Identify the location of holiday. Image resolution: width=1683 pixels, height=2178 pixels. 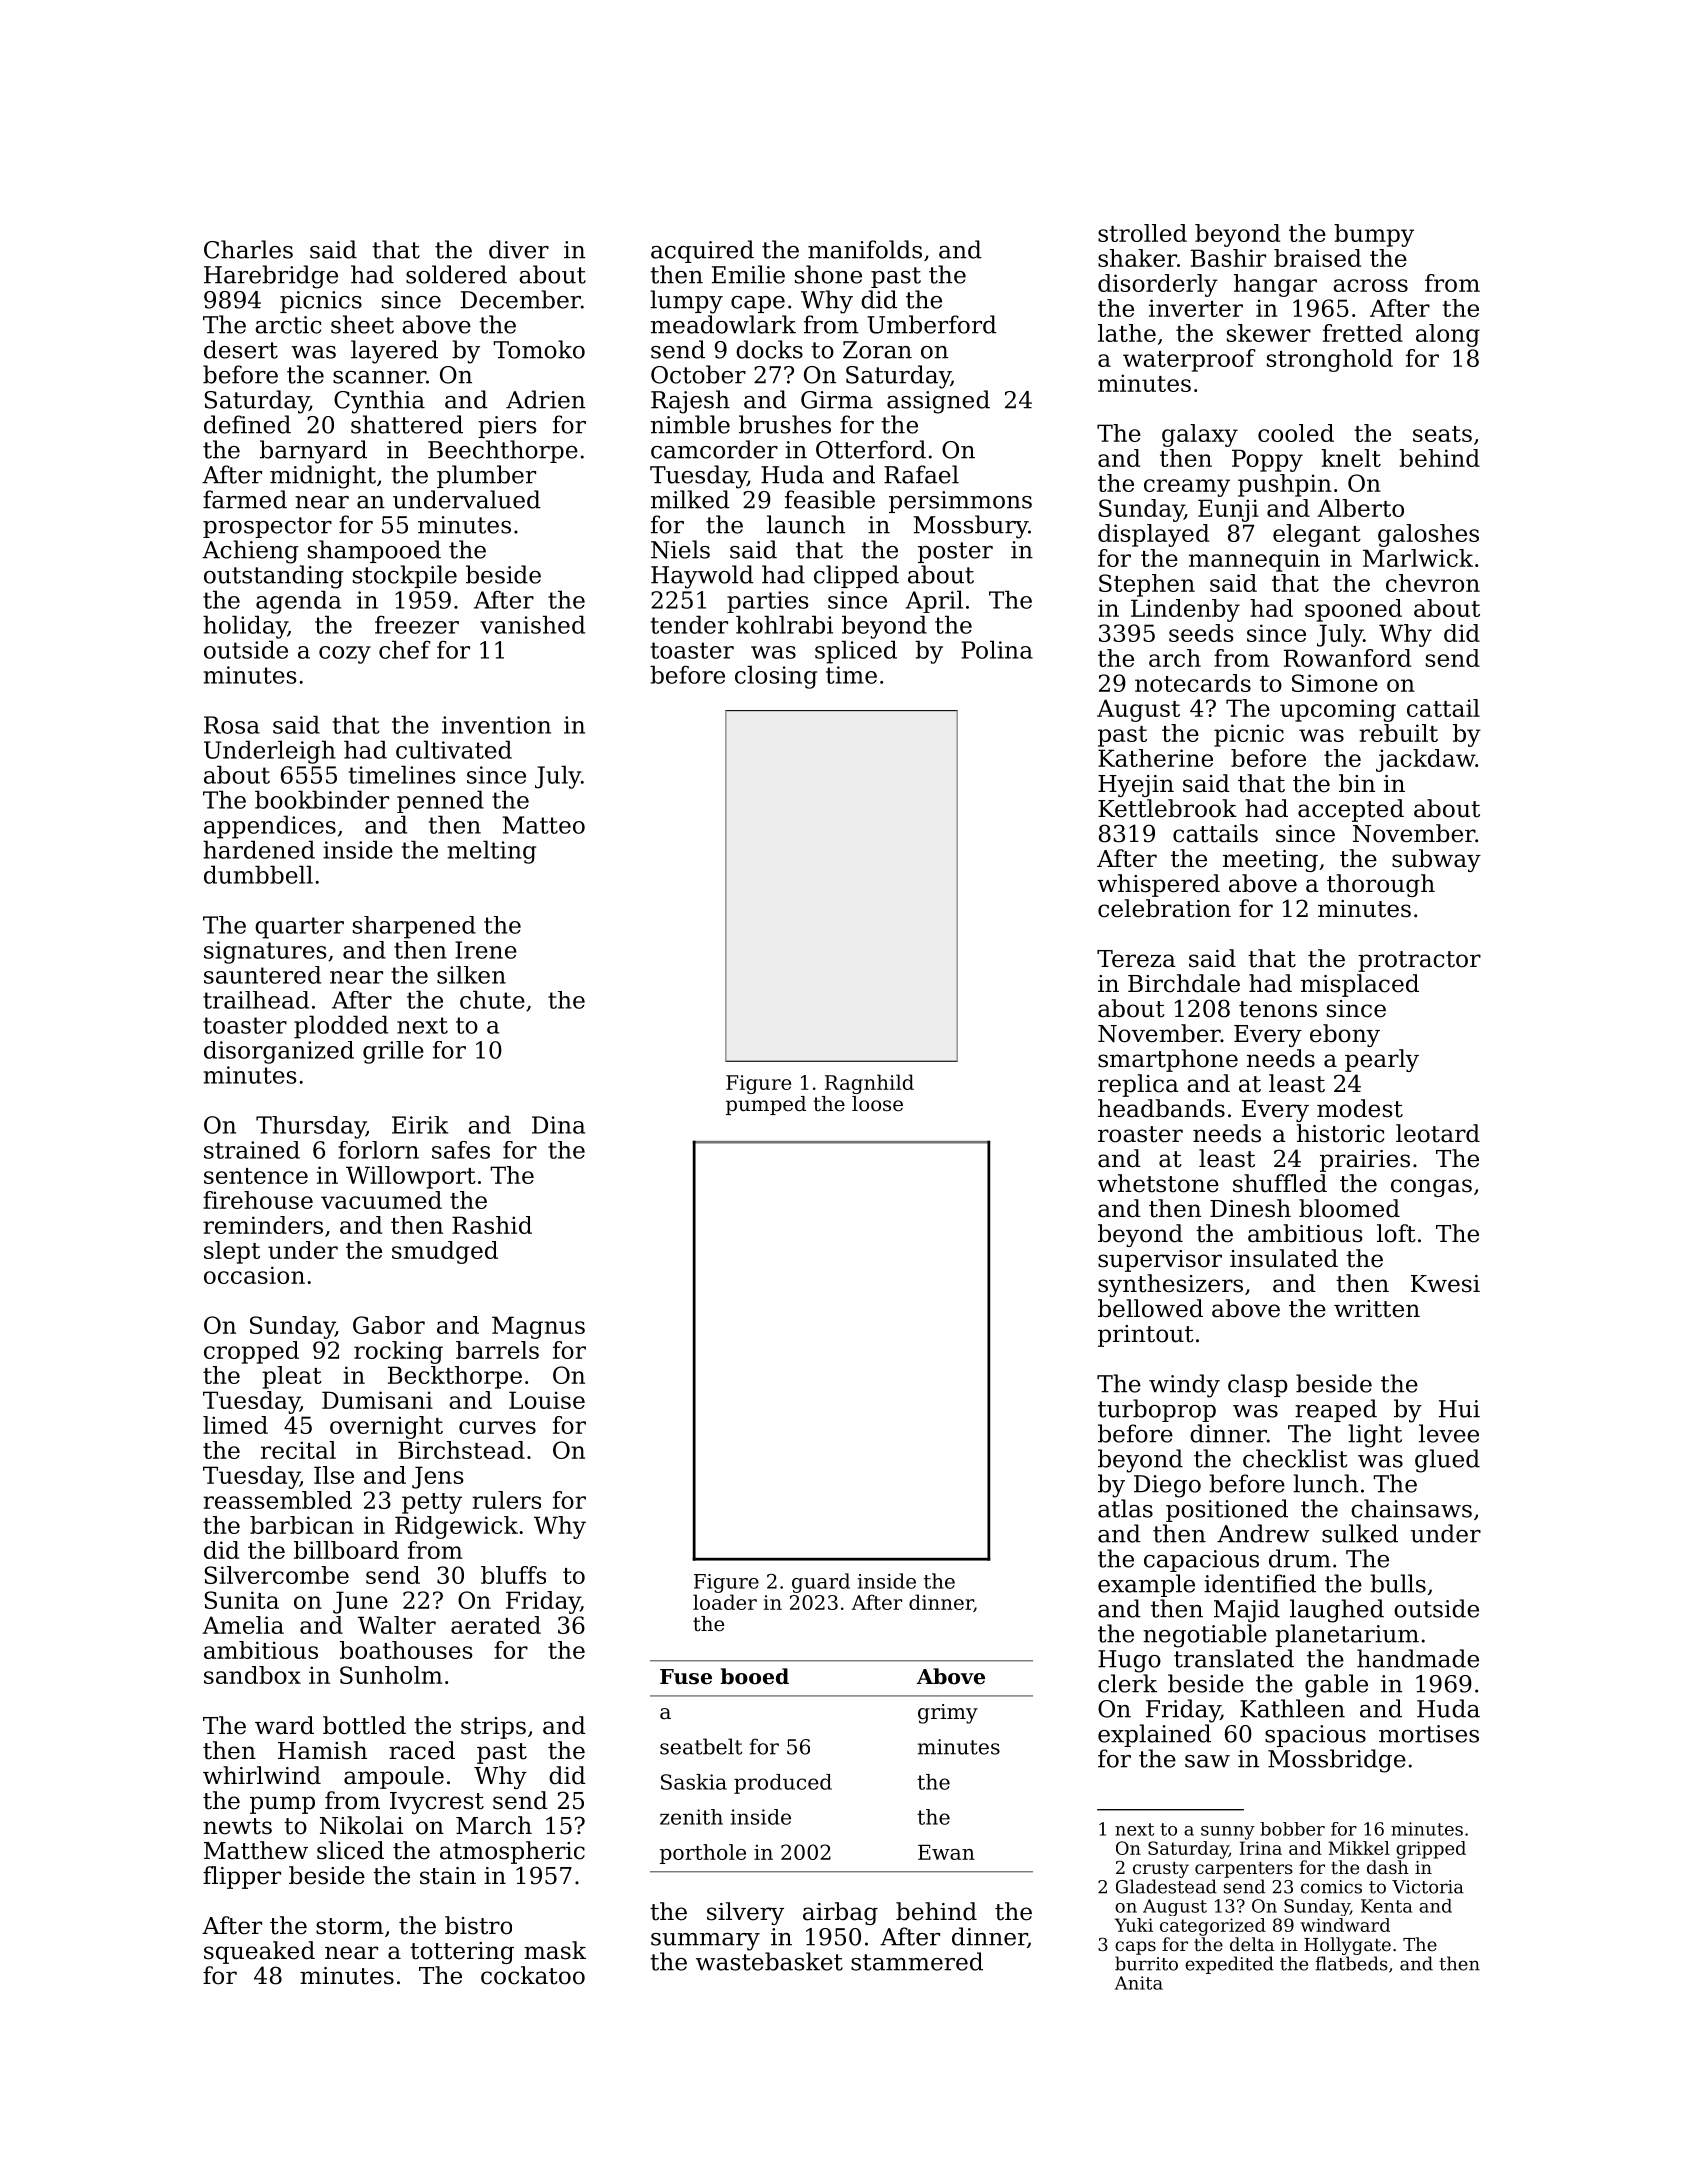
(245, 627).
